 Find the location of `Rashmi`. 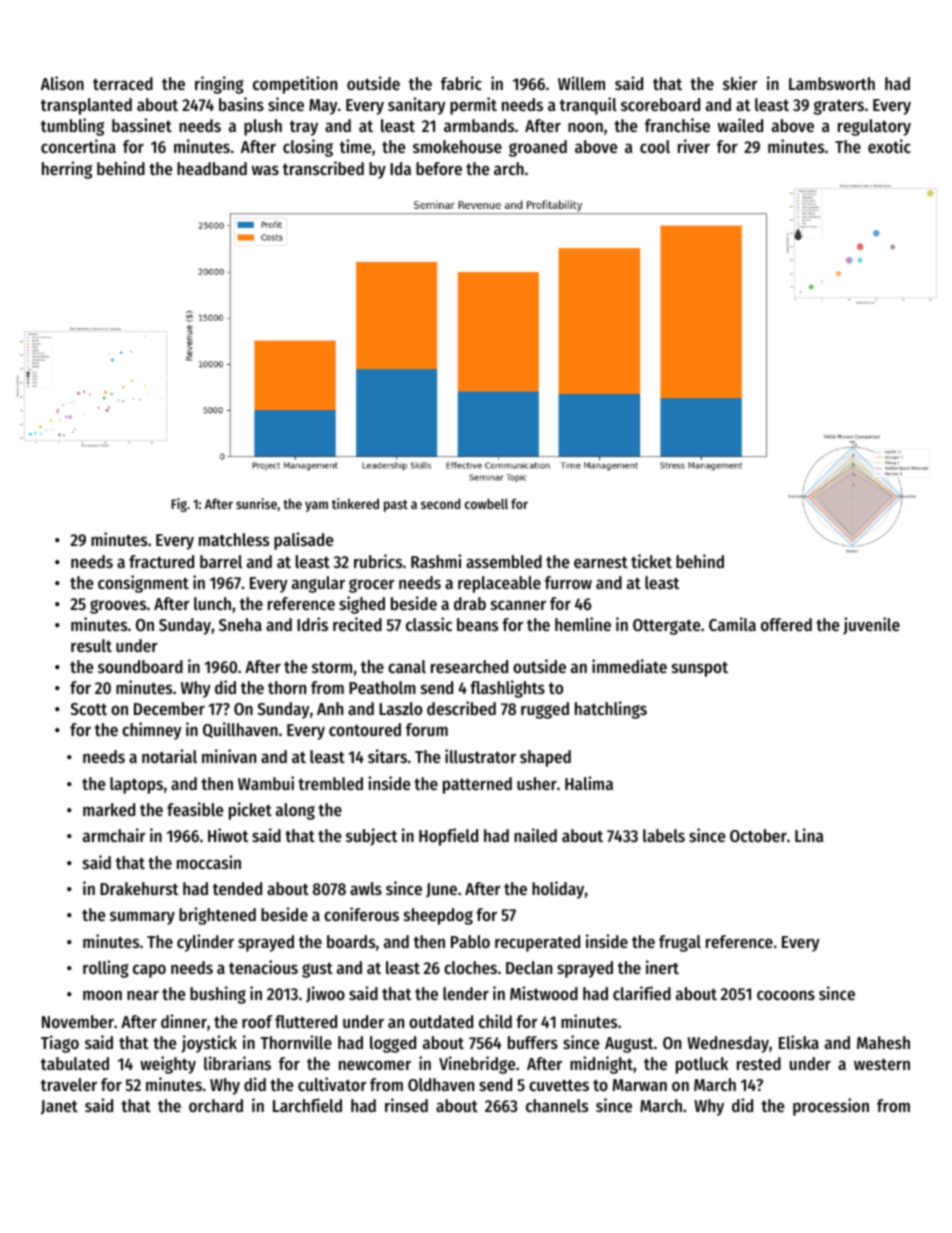

Rashmi is located at coordinates (436, 561).
